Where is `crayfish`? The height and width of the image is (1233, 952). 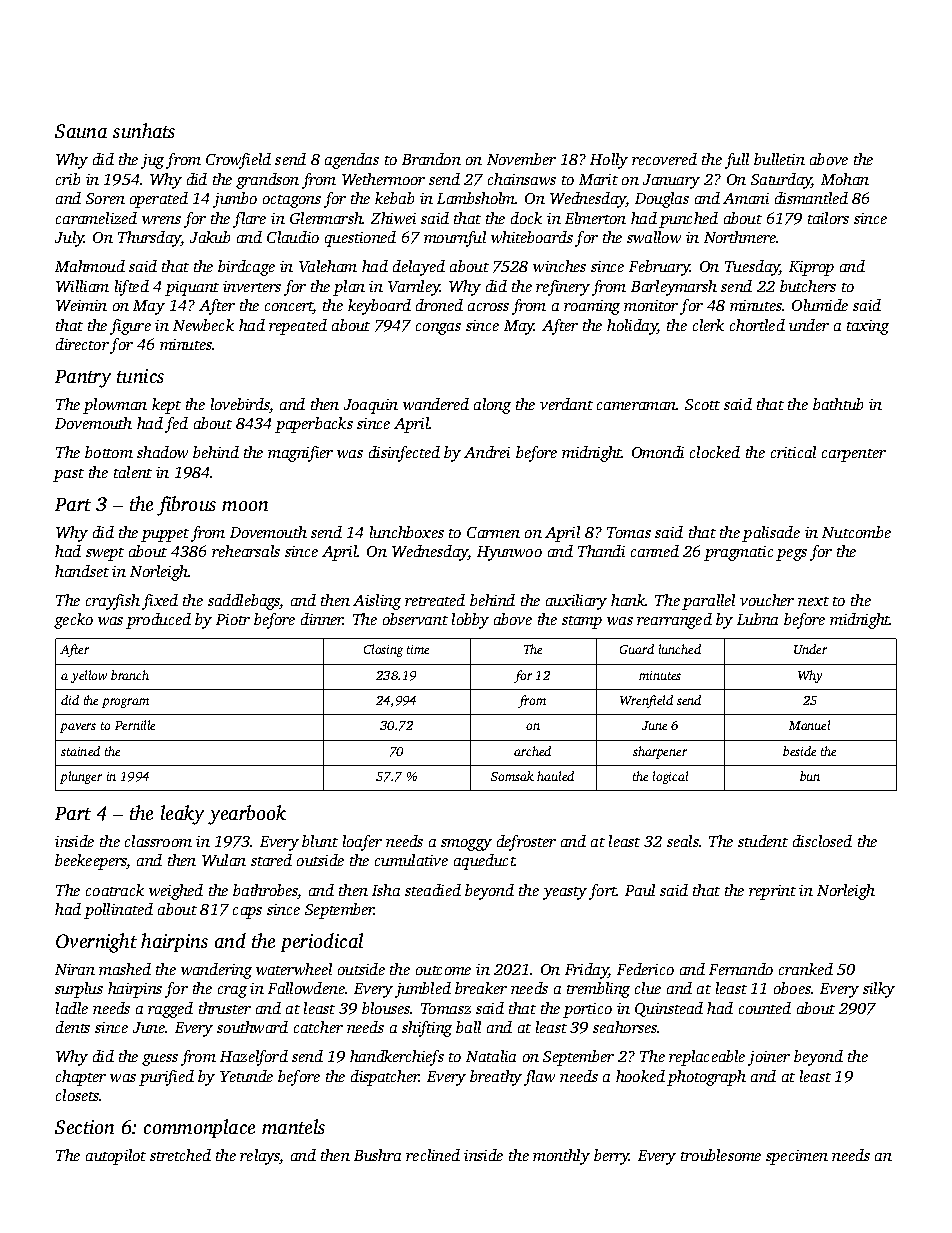
crayfish is located at coordinates (113, 602).
